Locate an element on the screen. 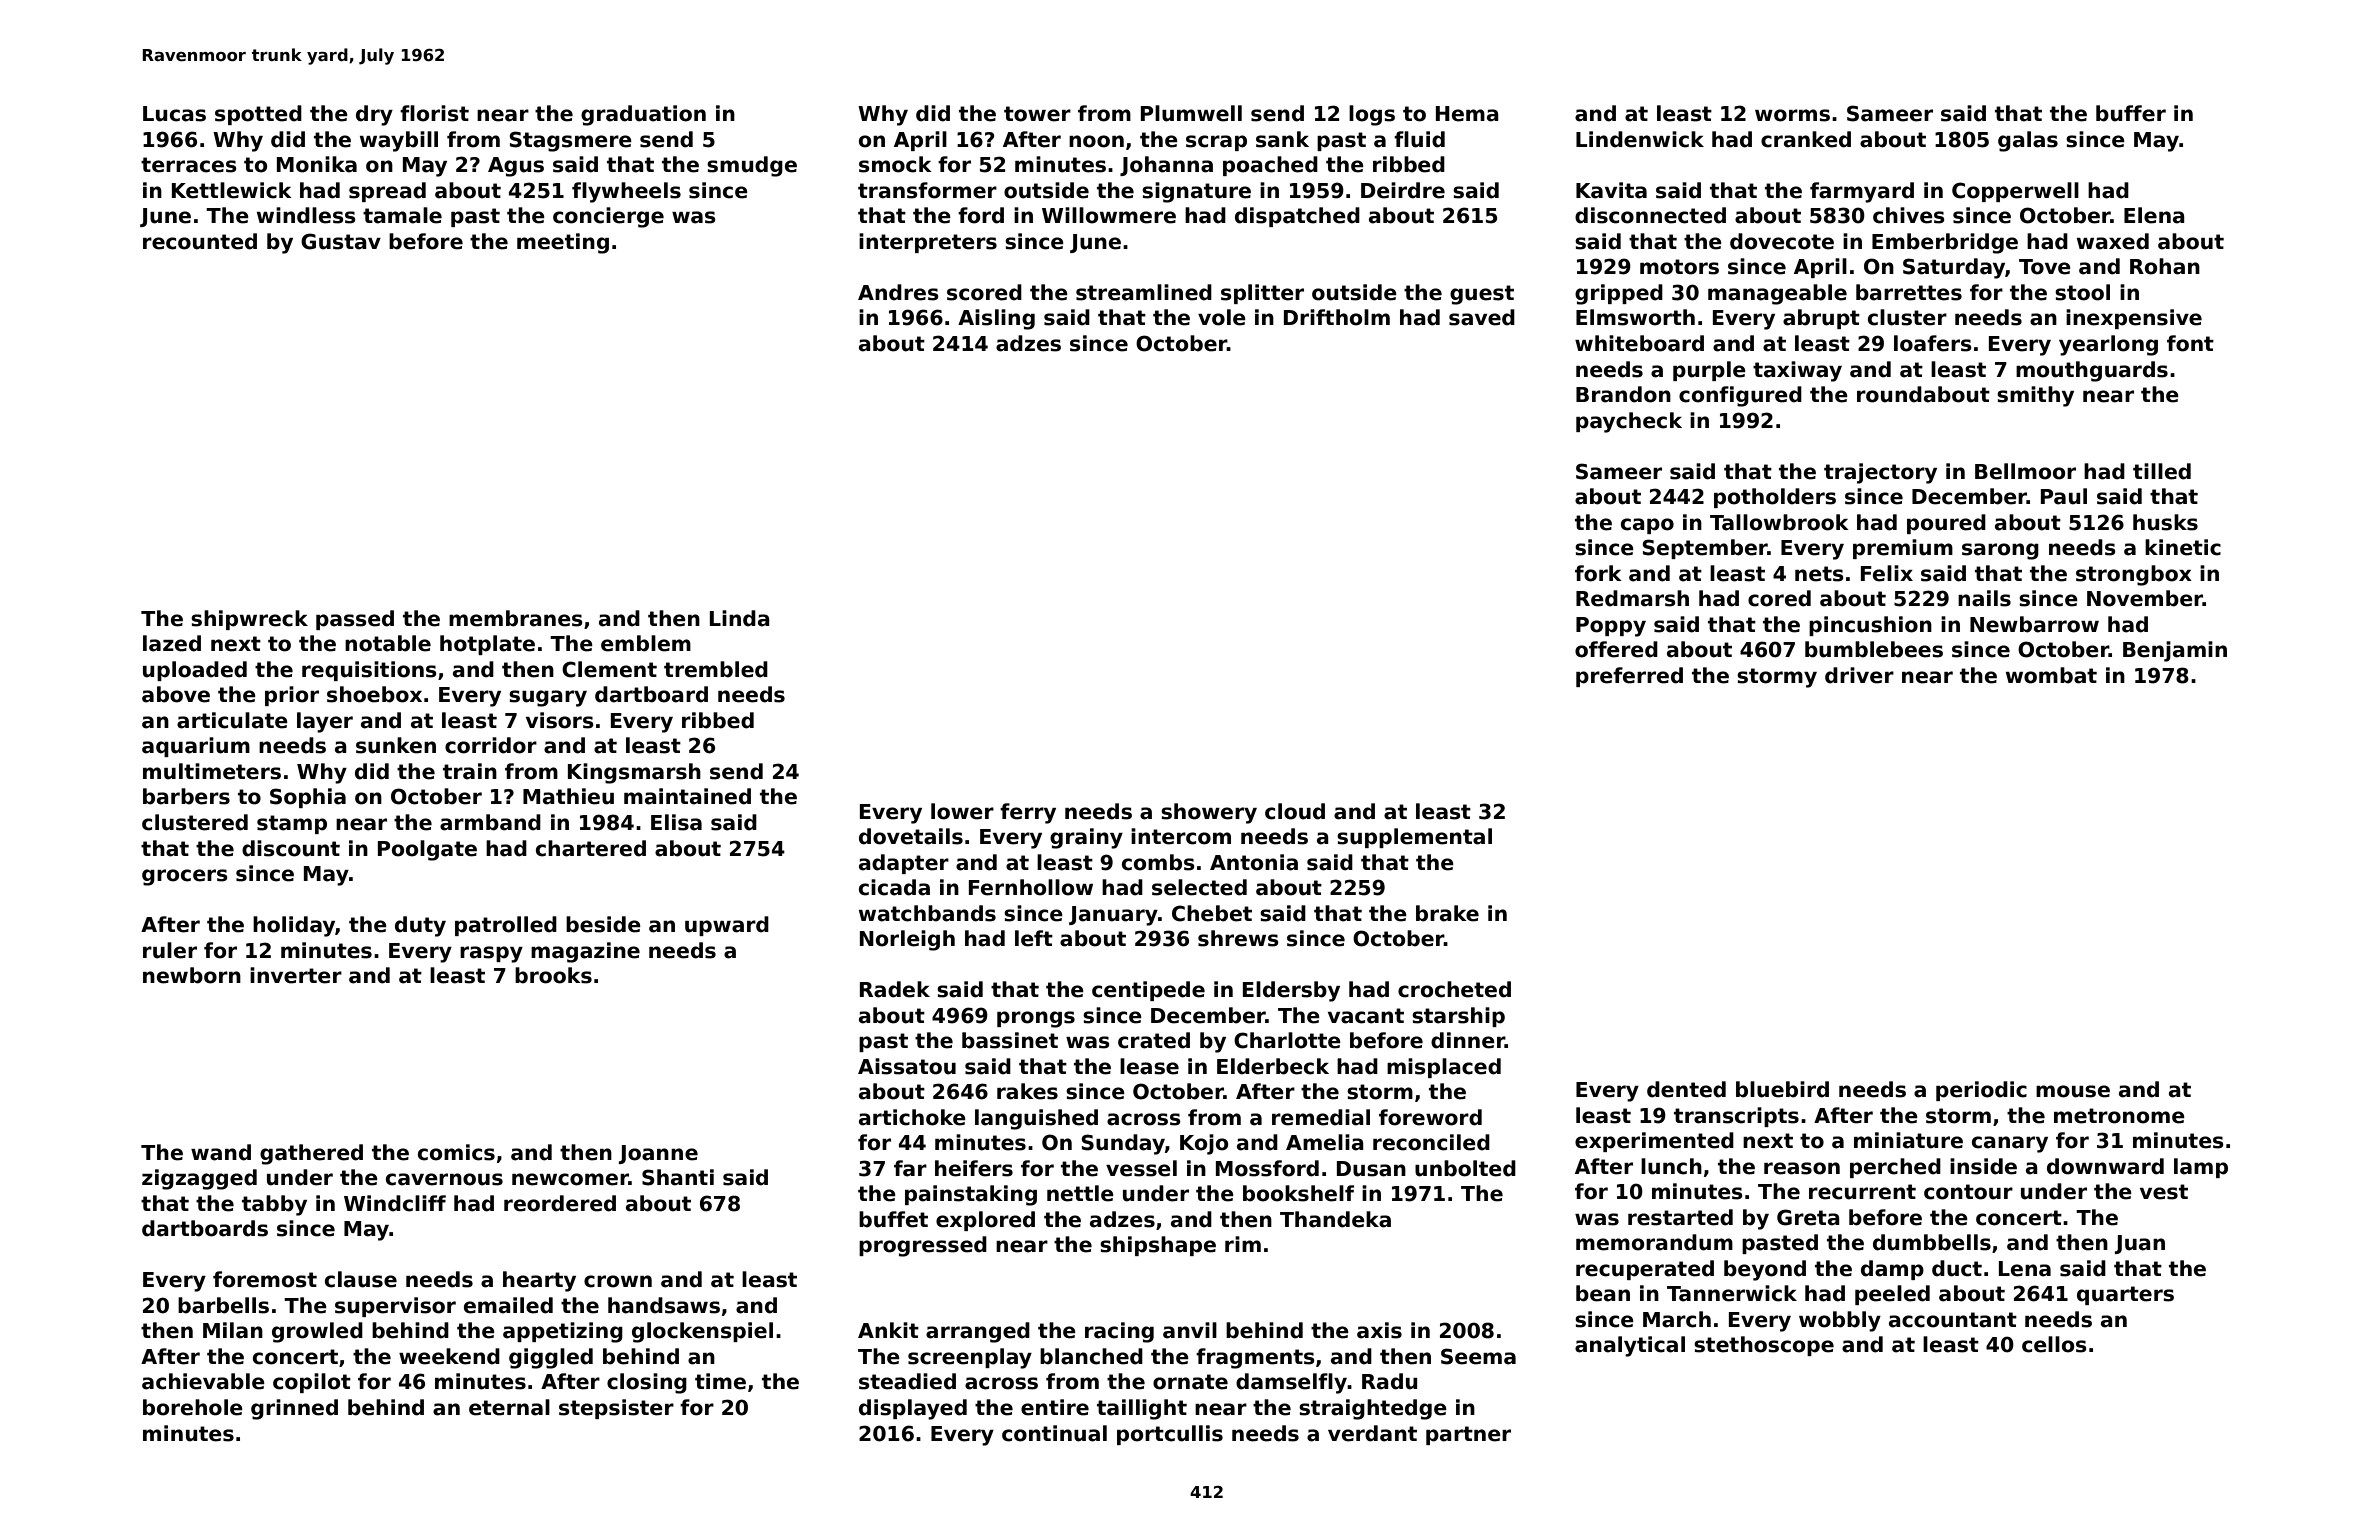  raspy is located at coordinates (491, 954).
